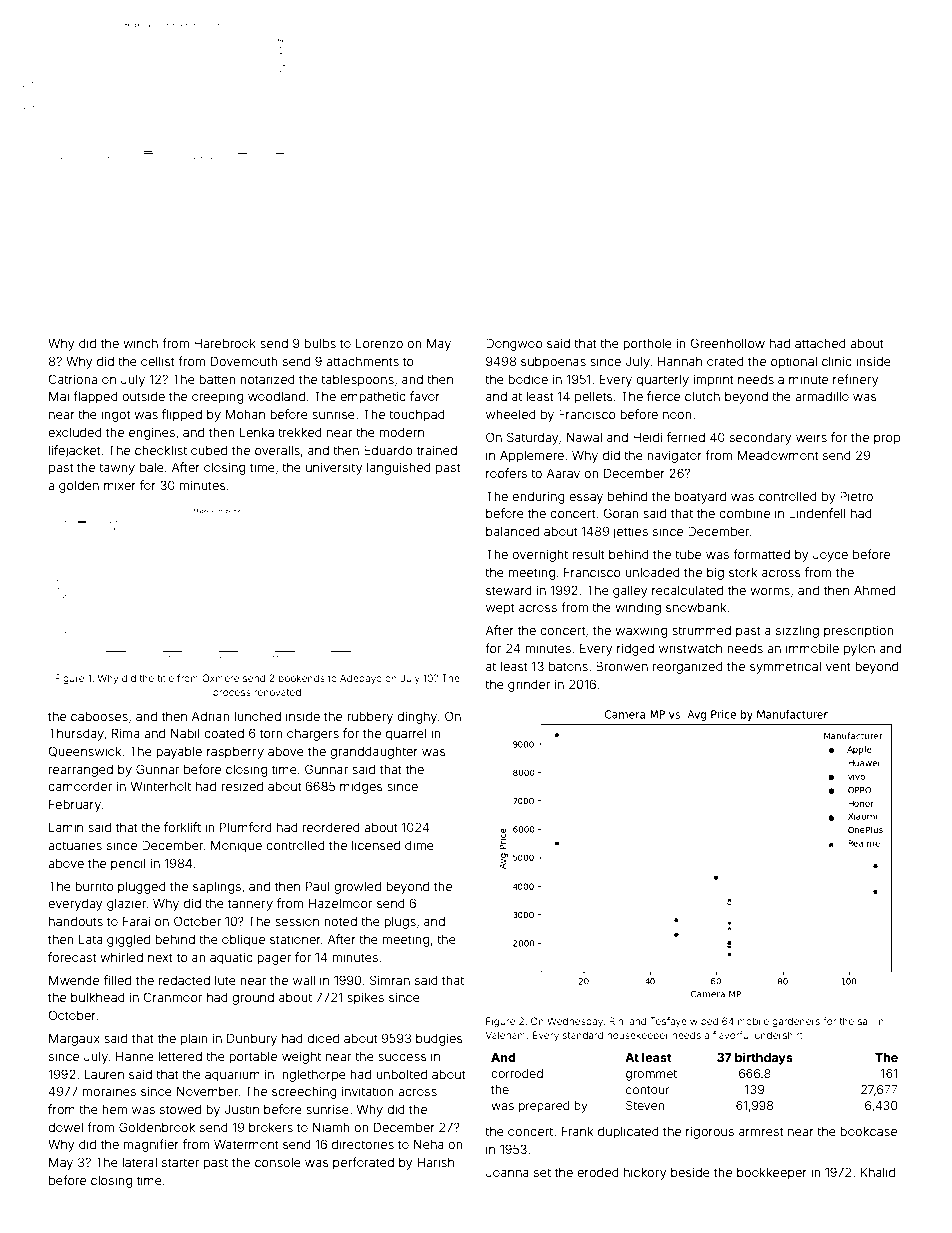  Describe the element at coordinates (139, 1162) in the page. I see `lateral` at that location.
